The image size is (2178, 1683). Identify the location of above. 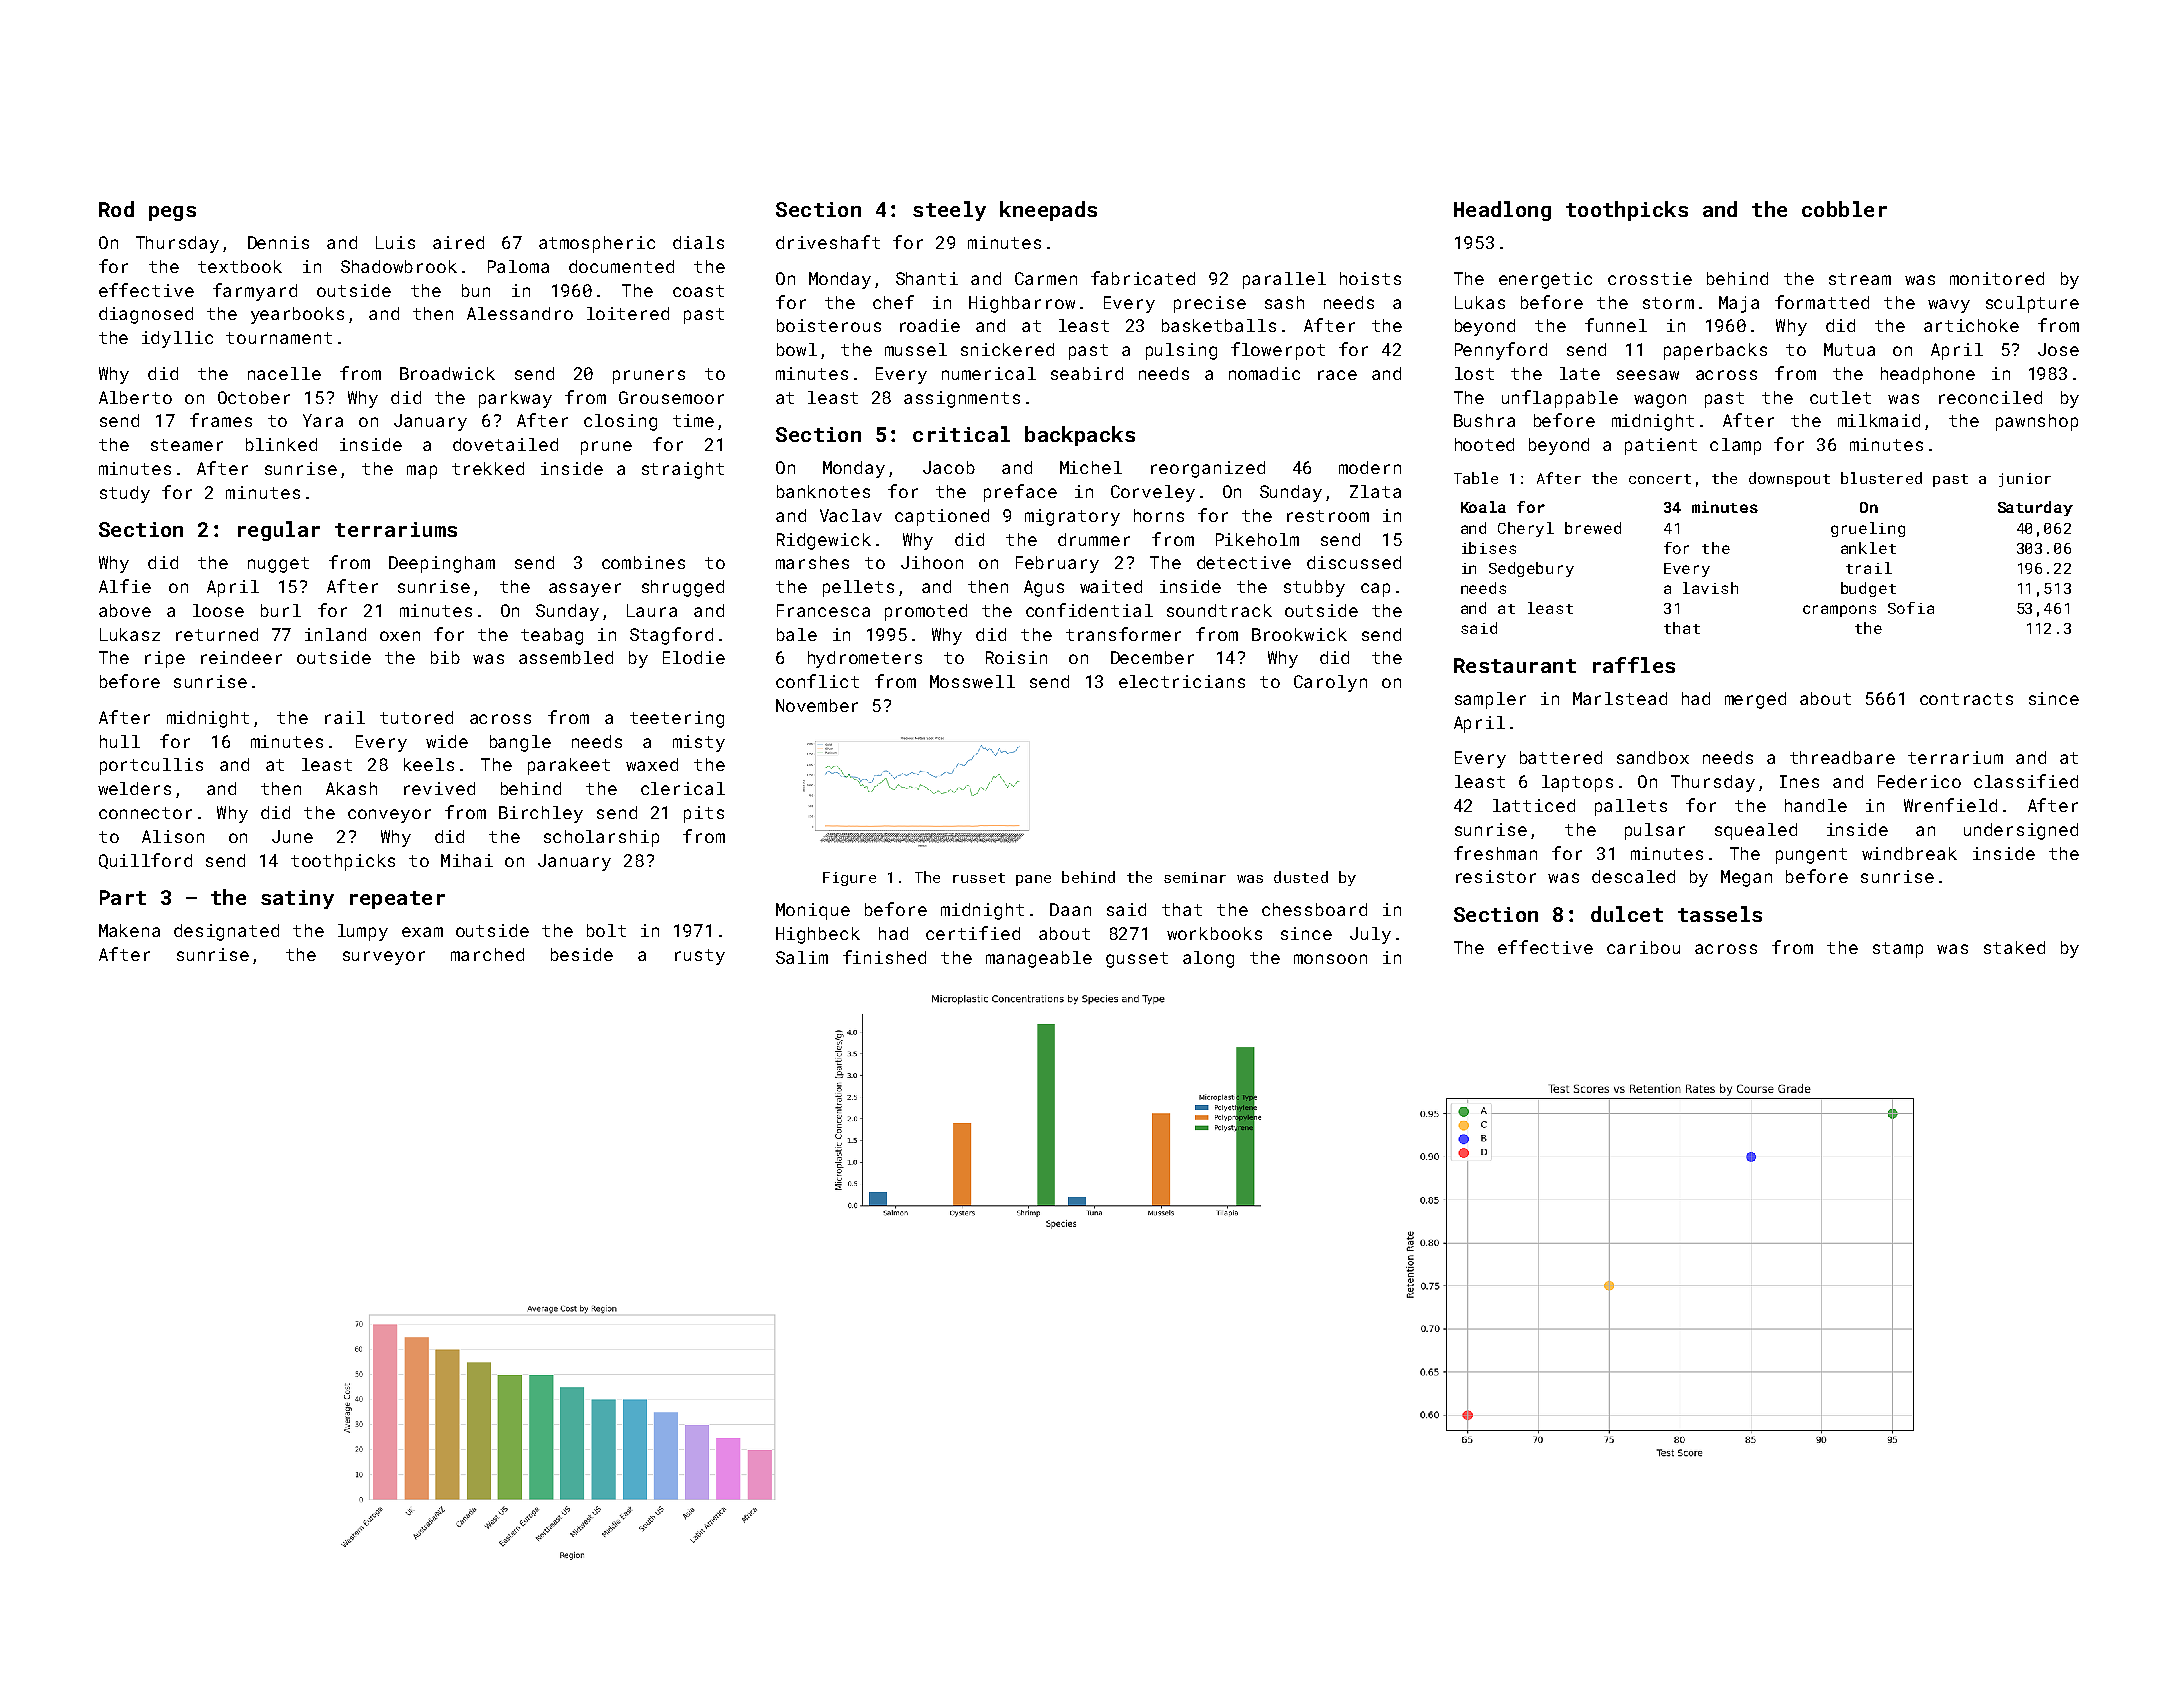
(125, 610).
